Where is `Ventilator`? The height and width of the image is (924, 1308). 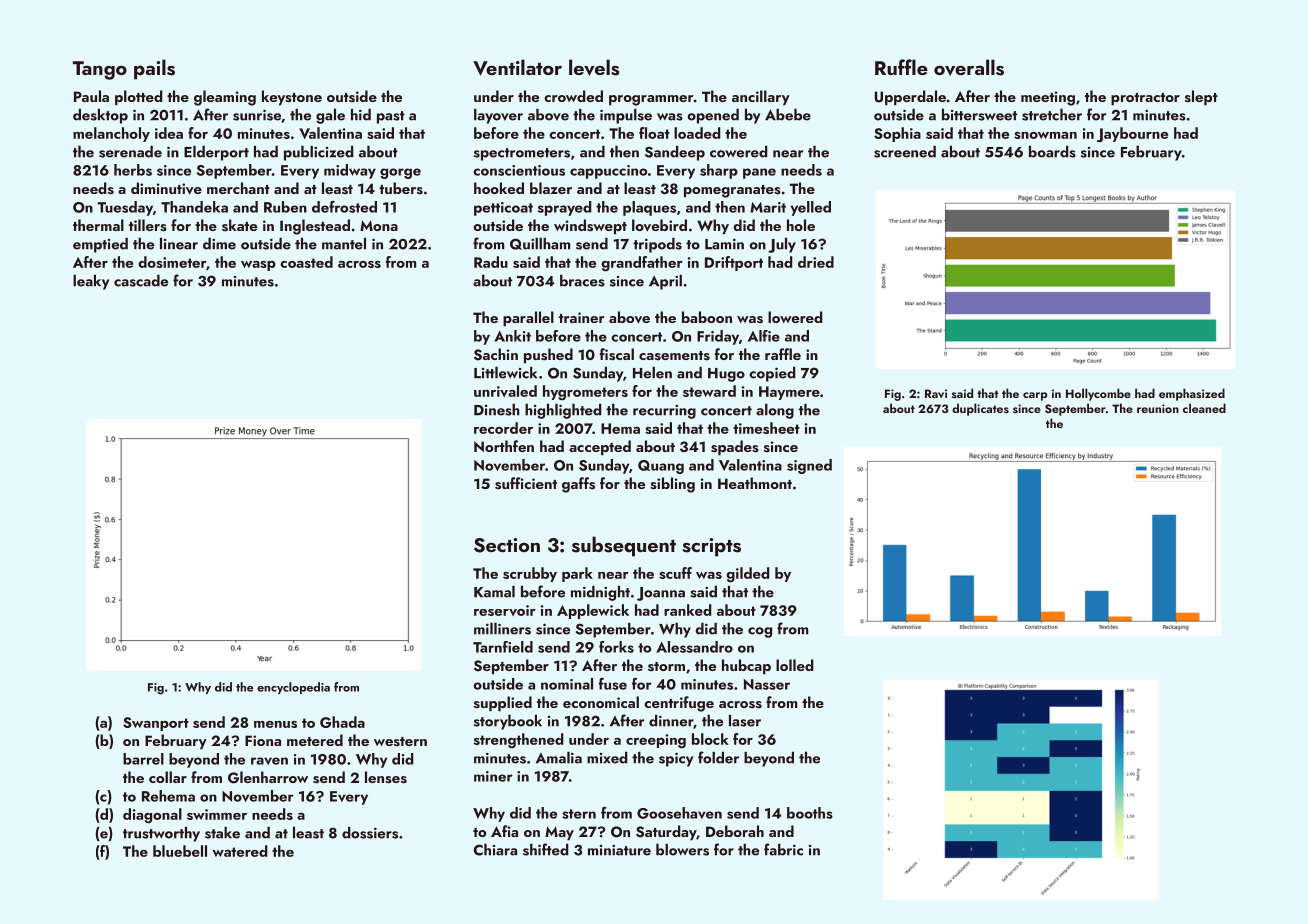 Ventilator is located at coordinates (517, 67).
